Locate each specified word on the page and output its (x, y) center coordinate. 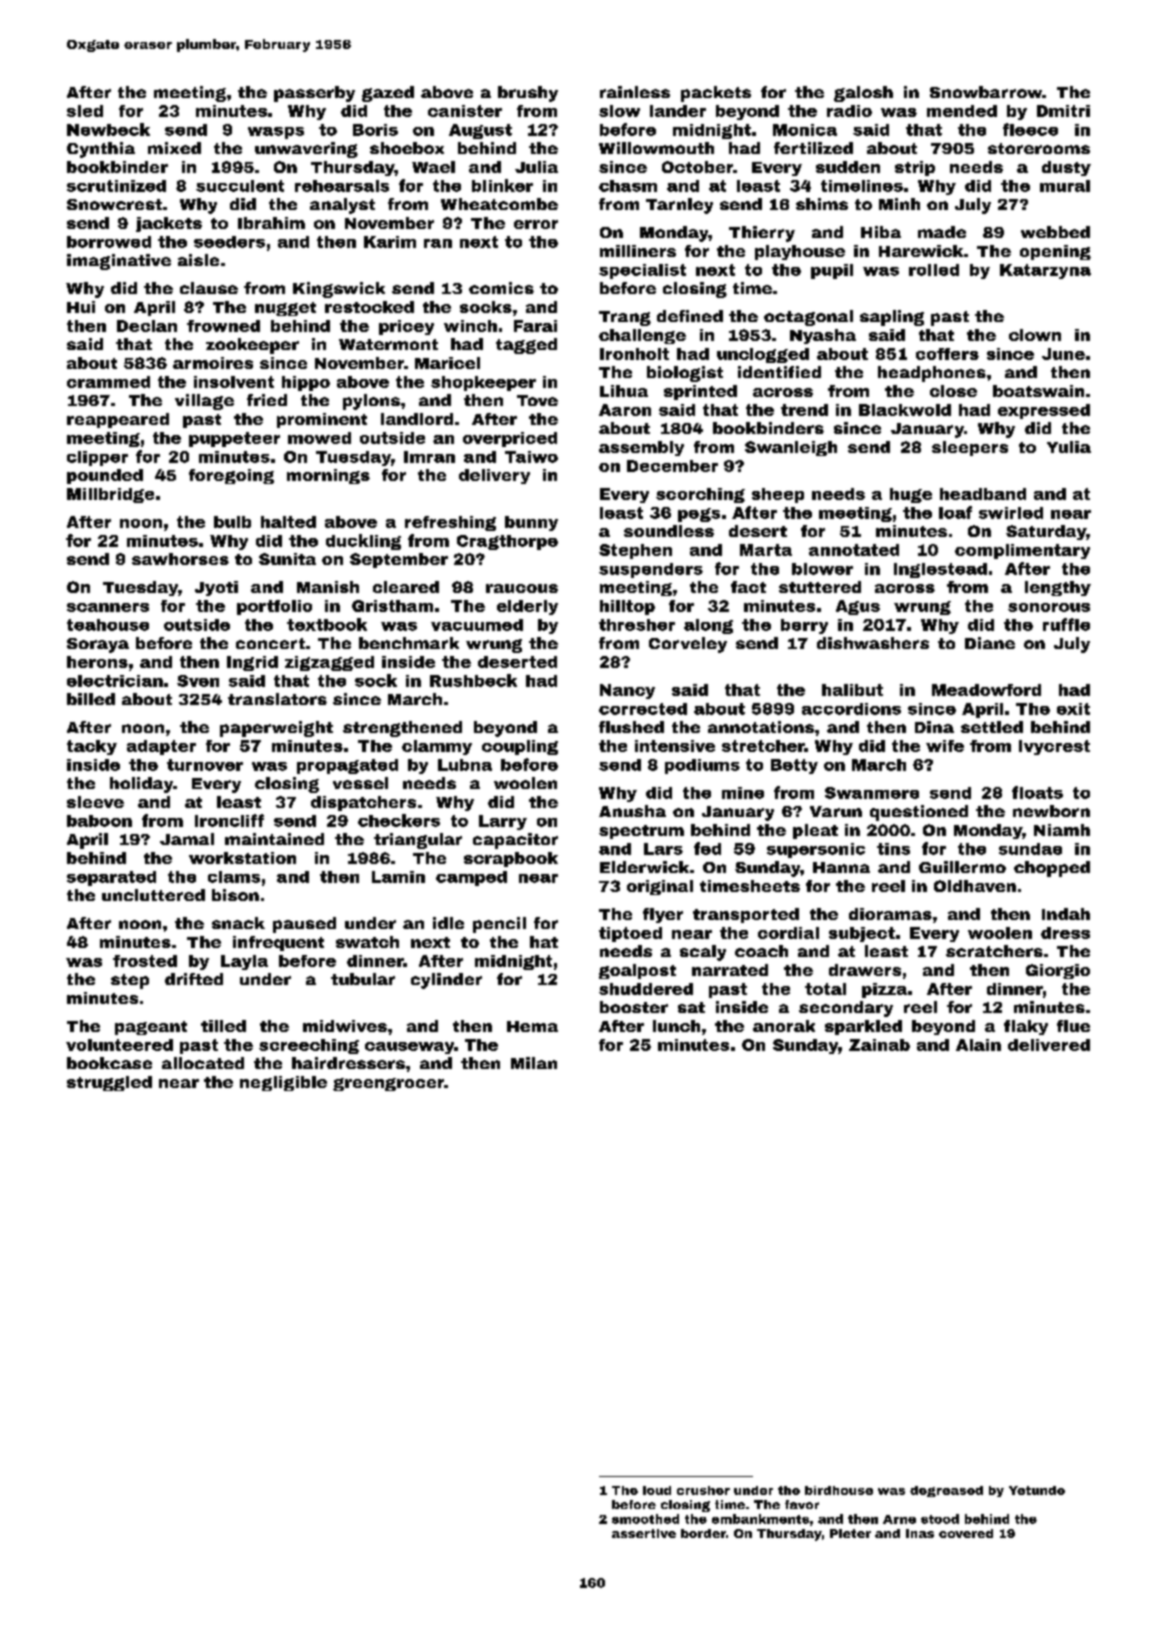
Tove (537, 400)
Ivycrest (1054, 747)
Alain (978, 1045)
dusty (1066, 168)
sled (85, 111)
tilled (223, 1026)
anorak (784, 1026)
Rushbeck (473, 680)
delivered (1049, 1045)
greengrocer (388, 1084)
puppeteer (234, 439)
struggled (109, 1083)
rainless (635, 92)
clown (1035, 335)
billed (91, 699)
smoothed (645, 1519)
